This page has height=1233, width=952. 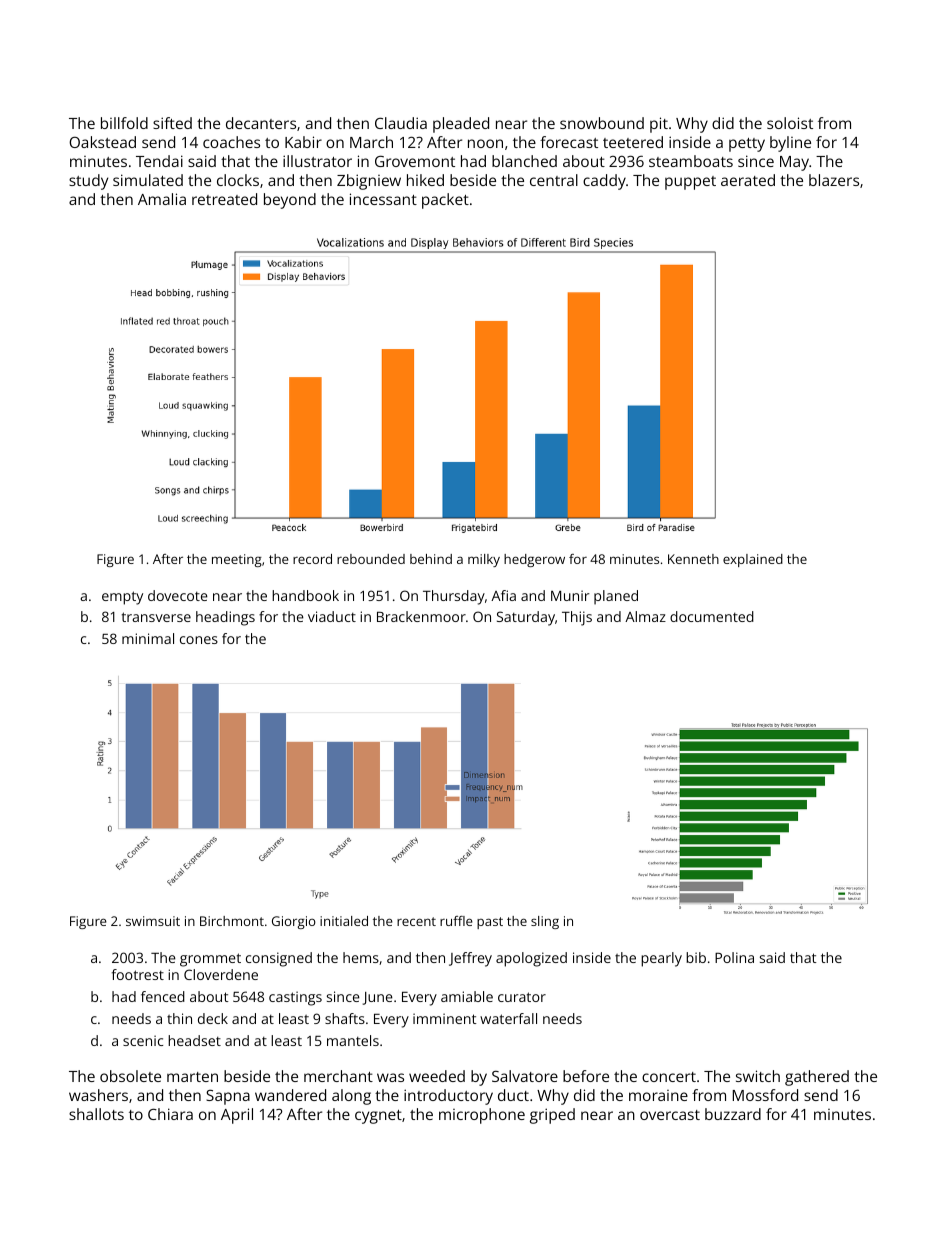 What do you see at coordinates (645, 616) in the page?
I see `Almaz` at bounding box center [645, 616].
